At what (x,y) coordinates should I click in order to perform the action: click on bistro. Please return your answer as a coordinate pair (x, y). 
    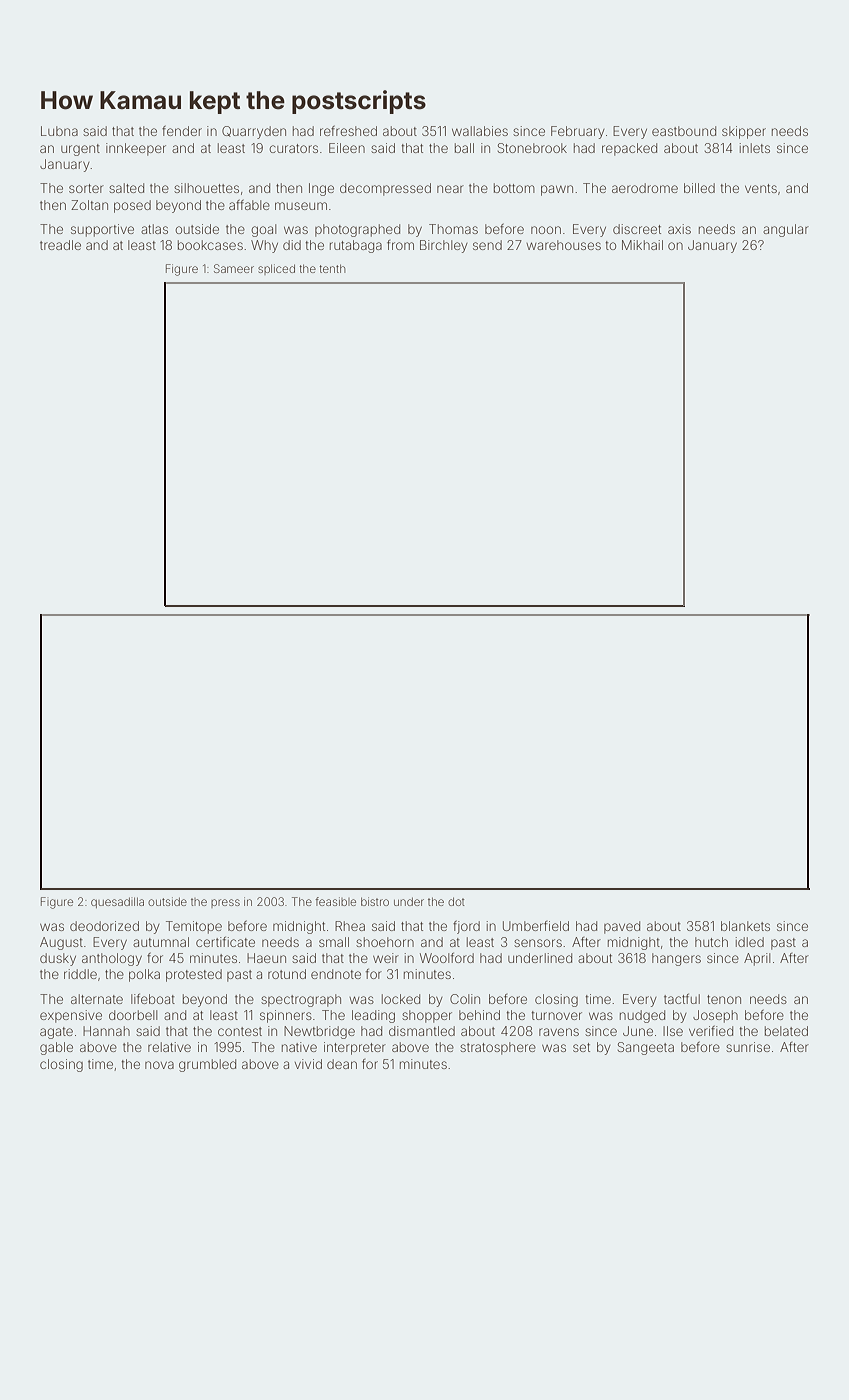
    Looking at the image, I should click on (375, 901).
